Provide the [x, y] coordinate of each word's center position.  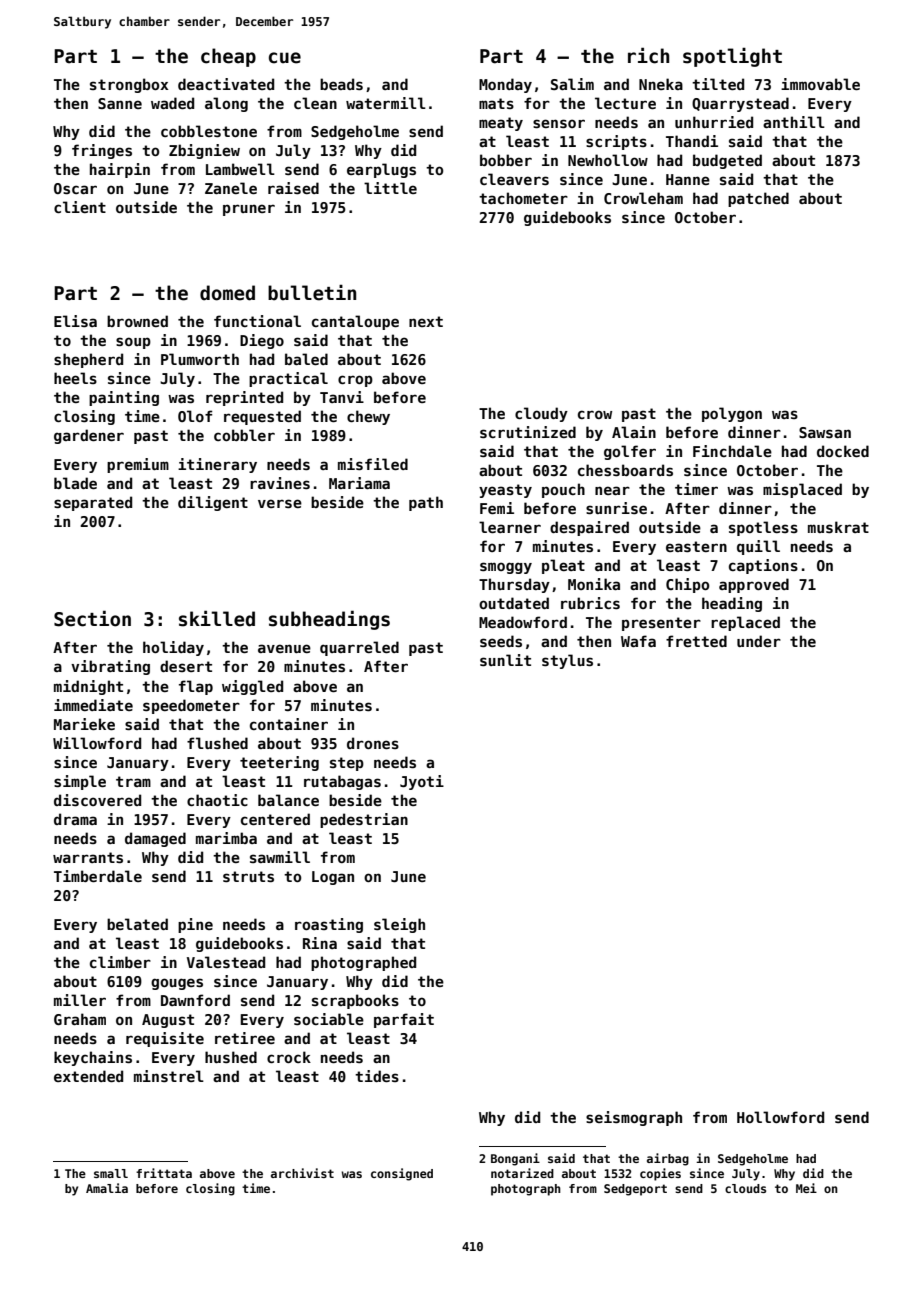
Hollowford [780, 1117]
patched [758, 199]
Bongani [515, 1159]
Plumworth [200, 359]
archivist [302, 1173]
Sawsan [825, 432]
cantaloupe [355, 322]
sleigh [399, 925]
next [426, 321]
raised [293, 188]
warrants [88, 857]
